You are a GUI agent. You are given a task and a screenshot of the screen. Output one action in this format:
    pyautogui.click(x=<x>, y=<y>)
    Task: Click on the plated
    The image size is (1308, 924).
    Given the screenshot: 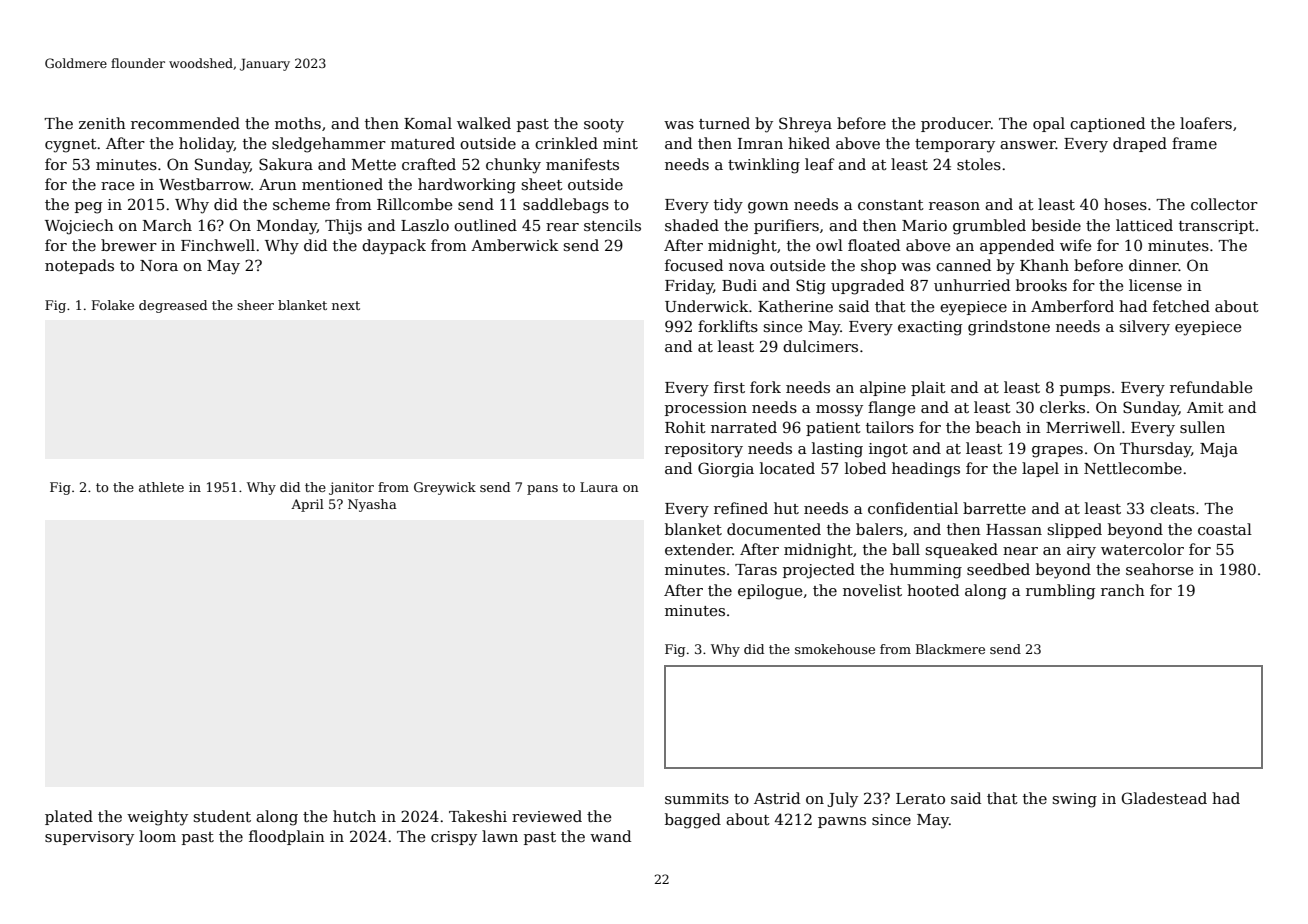 What is the action you would take?
    pyautogui.click(x=69, y=817)
